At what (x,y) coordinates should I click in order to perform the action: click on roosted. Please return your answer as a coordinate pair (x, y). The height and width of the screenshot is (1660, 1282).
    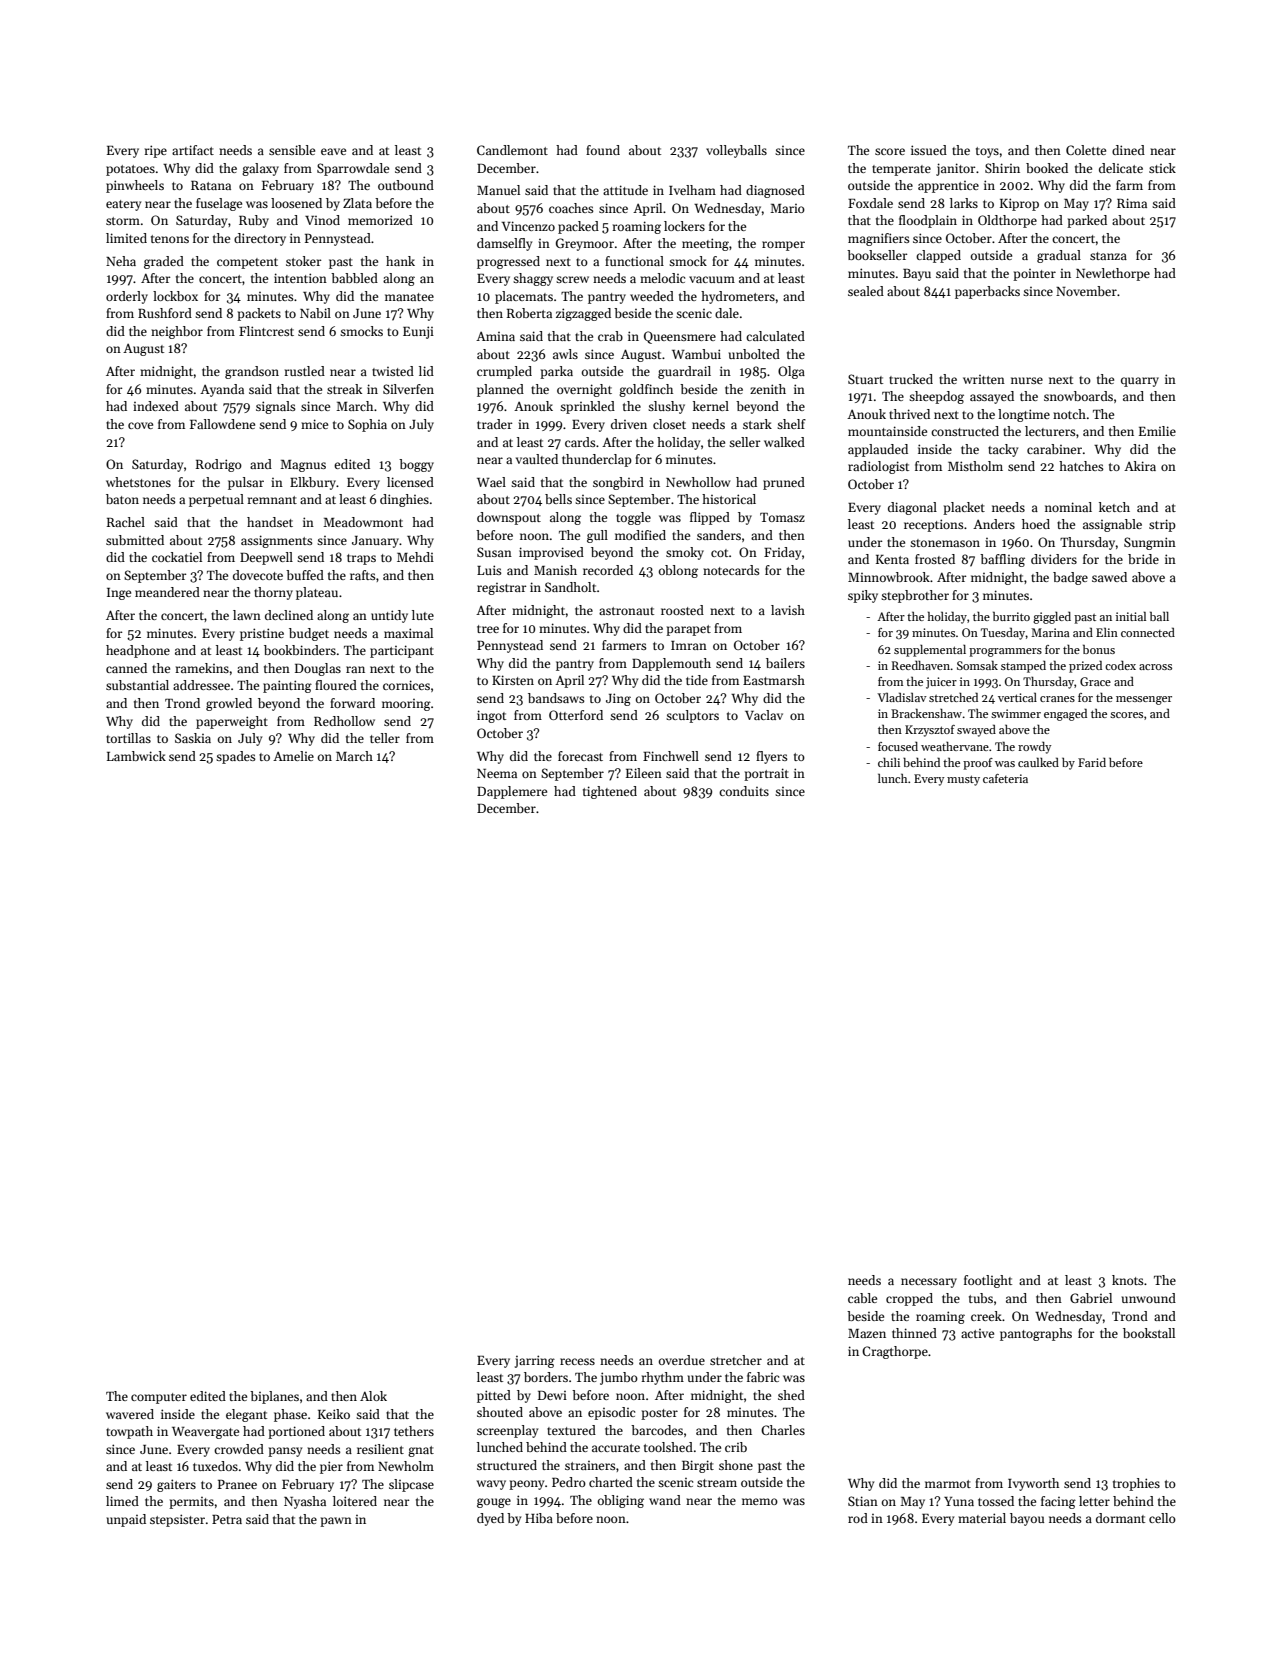
    Looking at the image, I should click on (682, 610).
